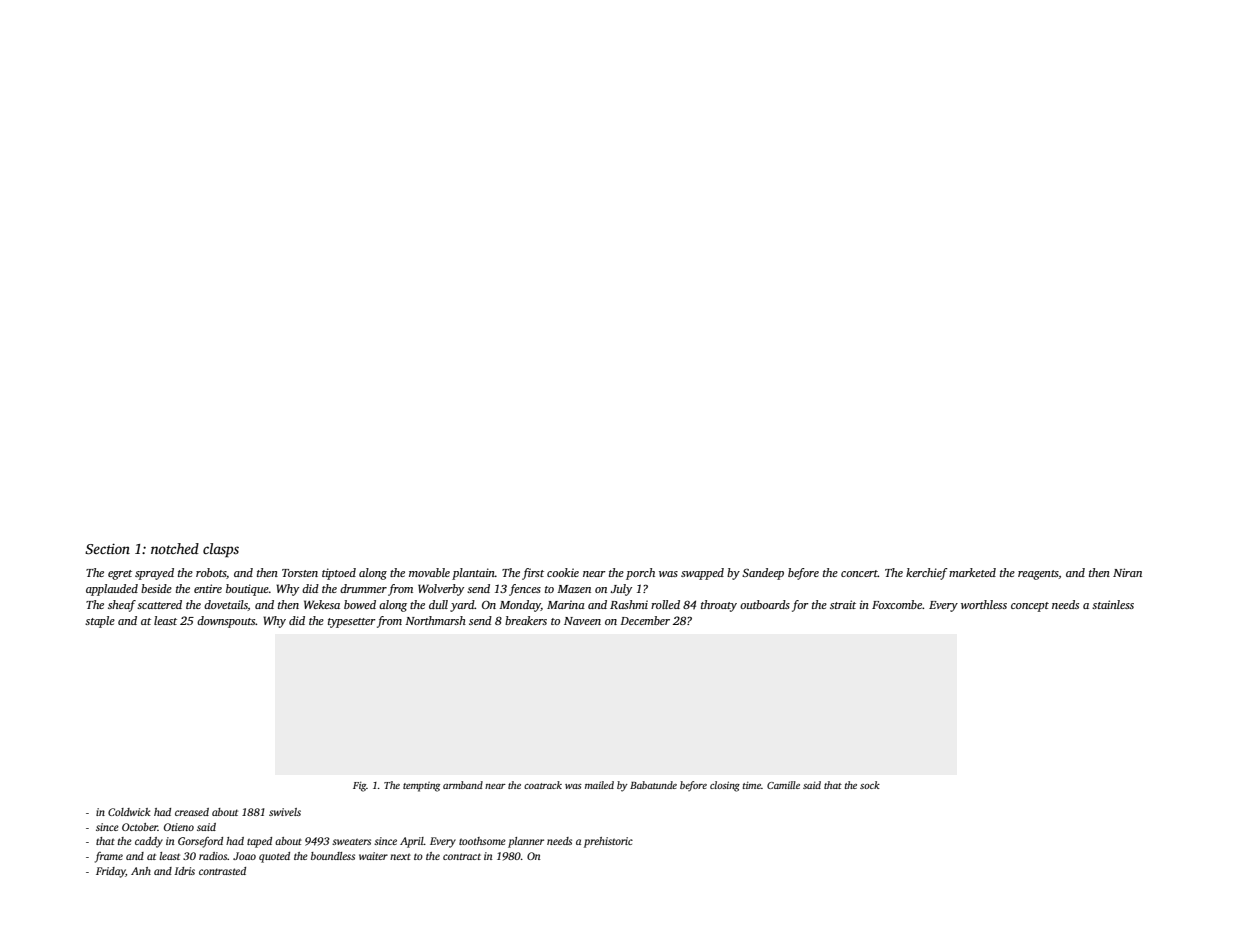 The width and height of the page is (1233, 952). Describe the element at coordinates (702, 574) in the page. I see `swapped` at that location.
